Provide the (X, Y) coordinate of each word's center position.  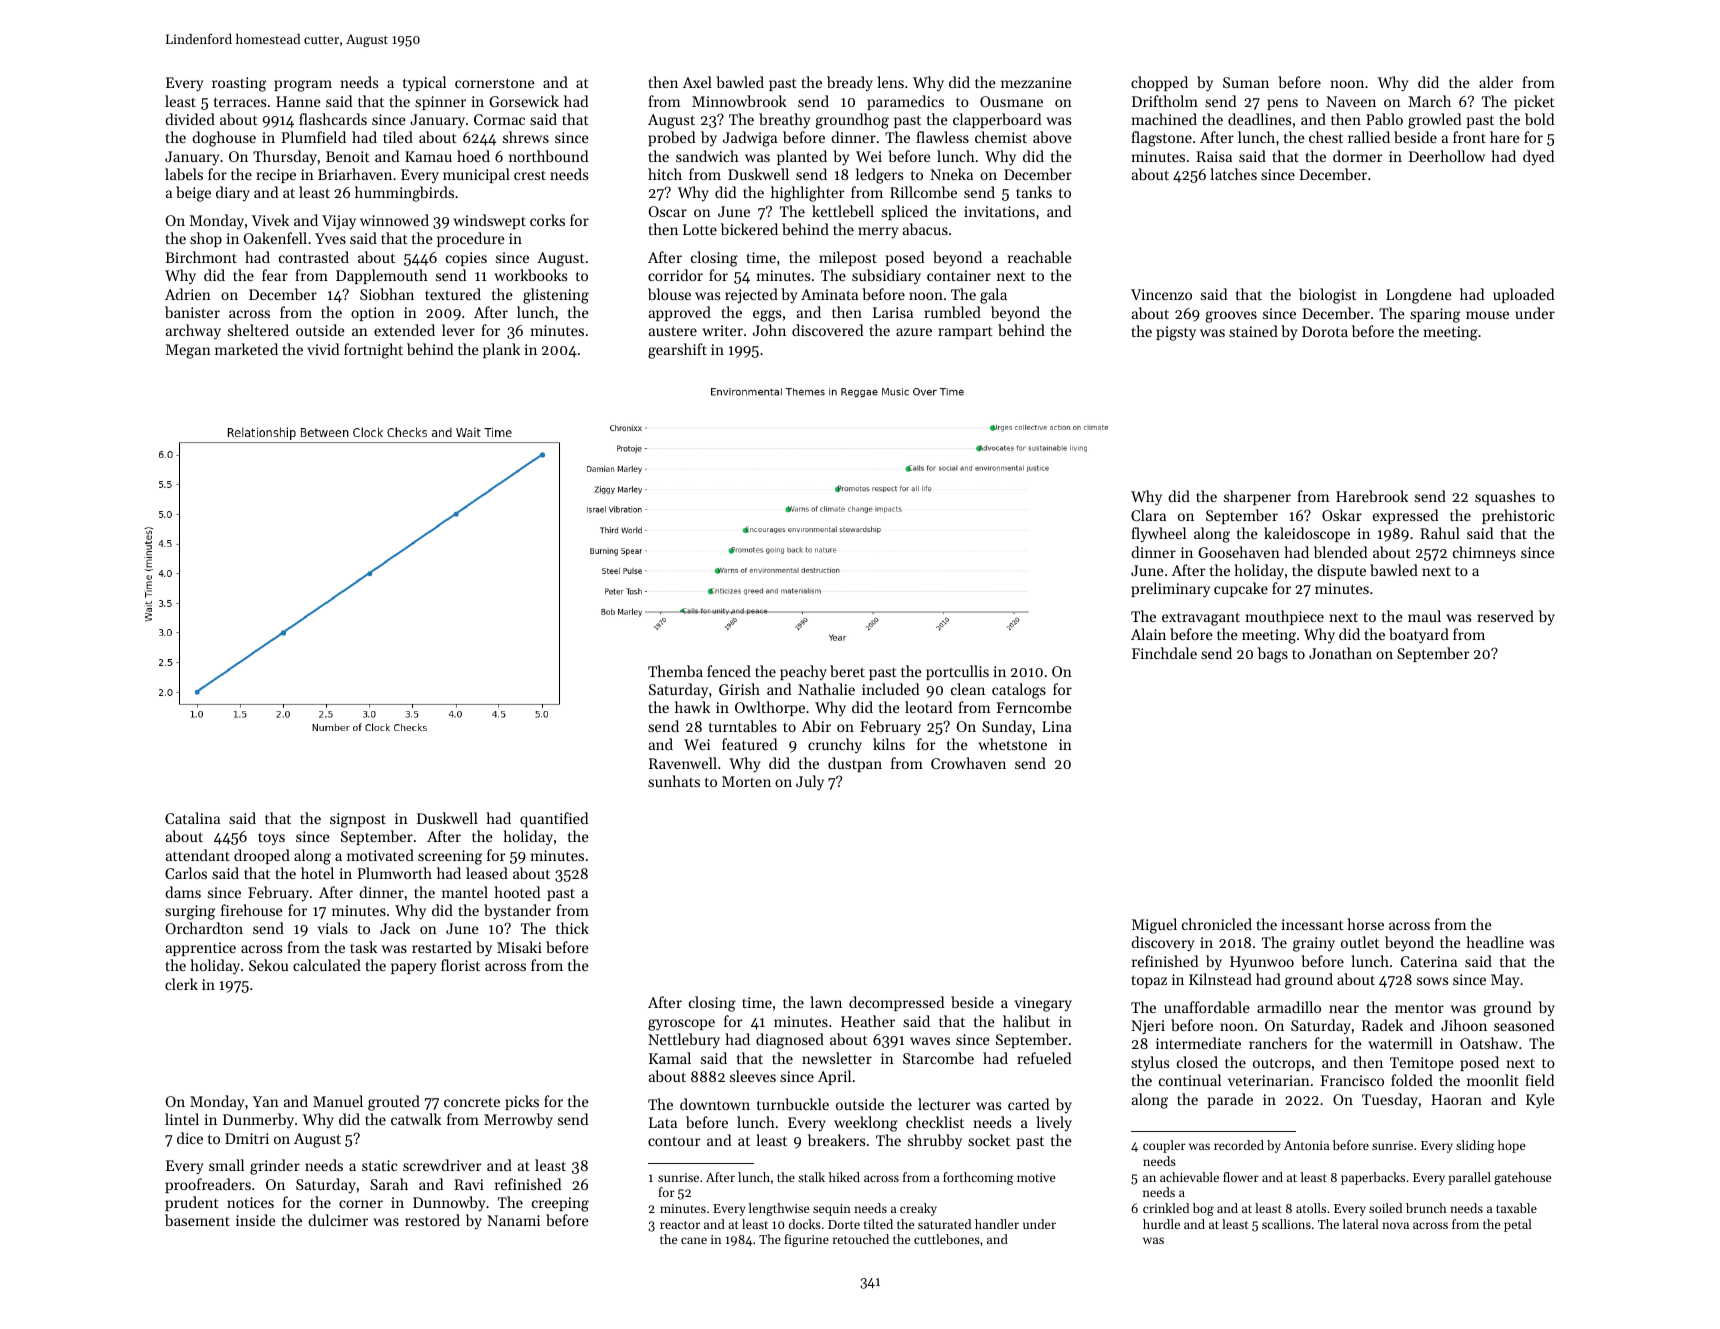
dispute (1341, 571)
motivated (380, 855)
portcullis (957, 672)
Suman (1246, 82)
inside (256, 1220)
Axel (697, 82)
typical (424, 84)
